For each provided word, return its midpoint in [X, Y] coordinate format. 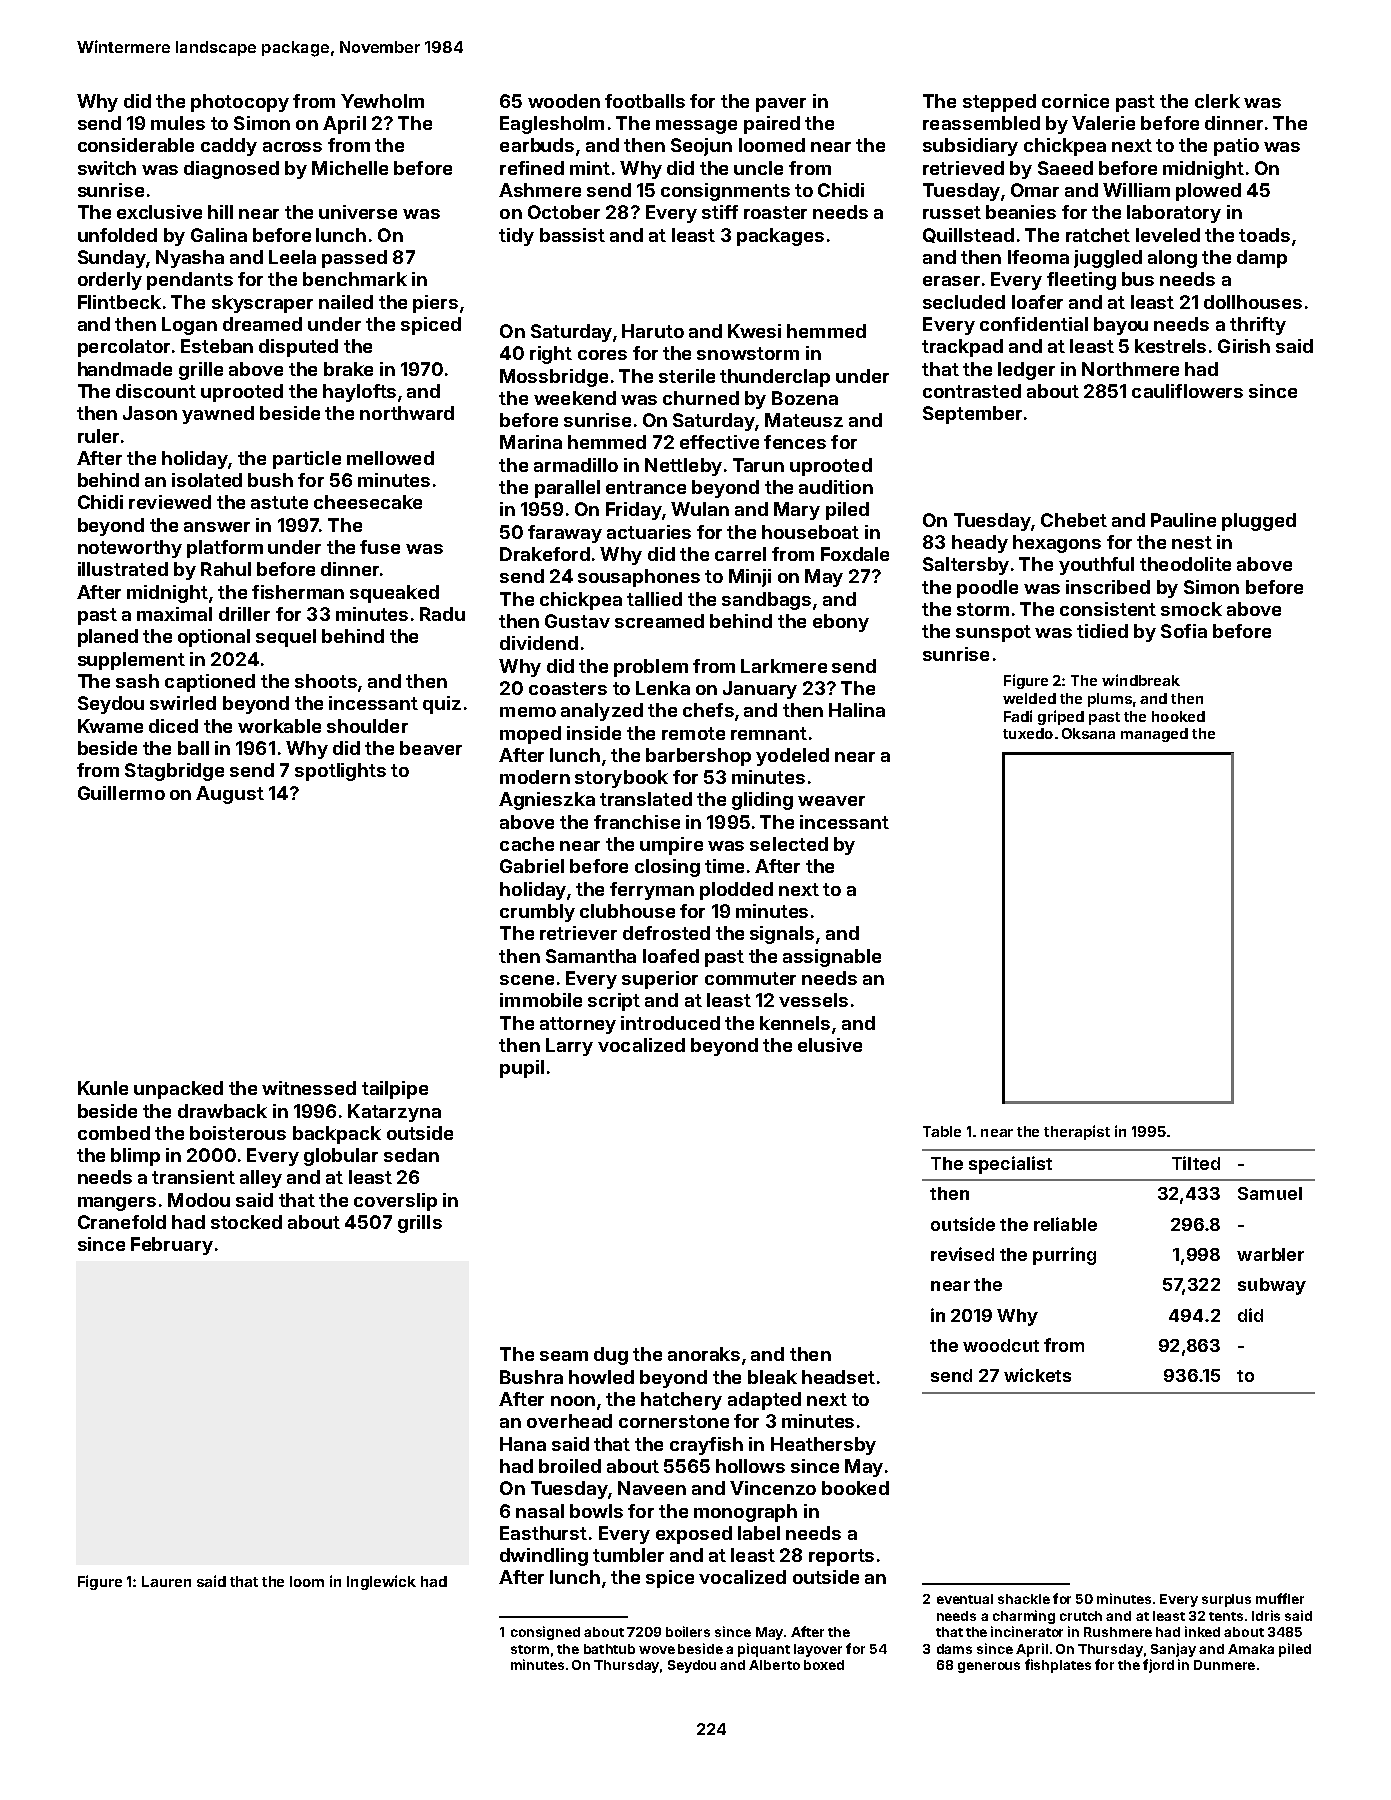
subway [1272, 1286]
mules [178, 123]
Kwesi [754, 331]
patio [1236, 147]
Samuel [1270, 1193]
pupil [522, 1069]
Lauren [166, 1581]
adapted [764, 1401]
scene [527, 980]
